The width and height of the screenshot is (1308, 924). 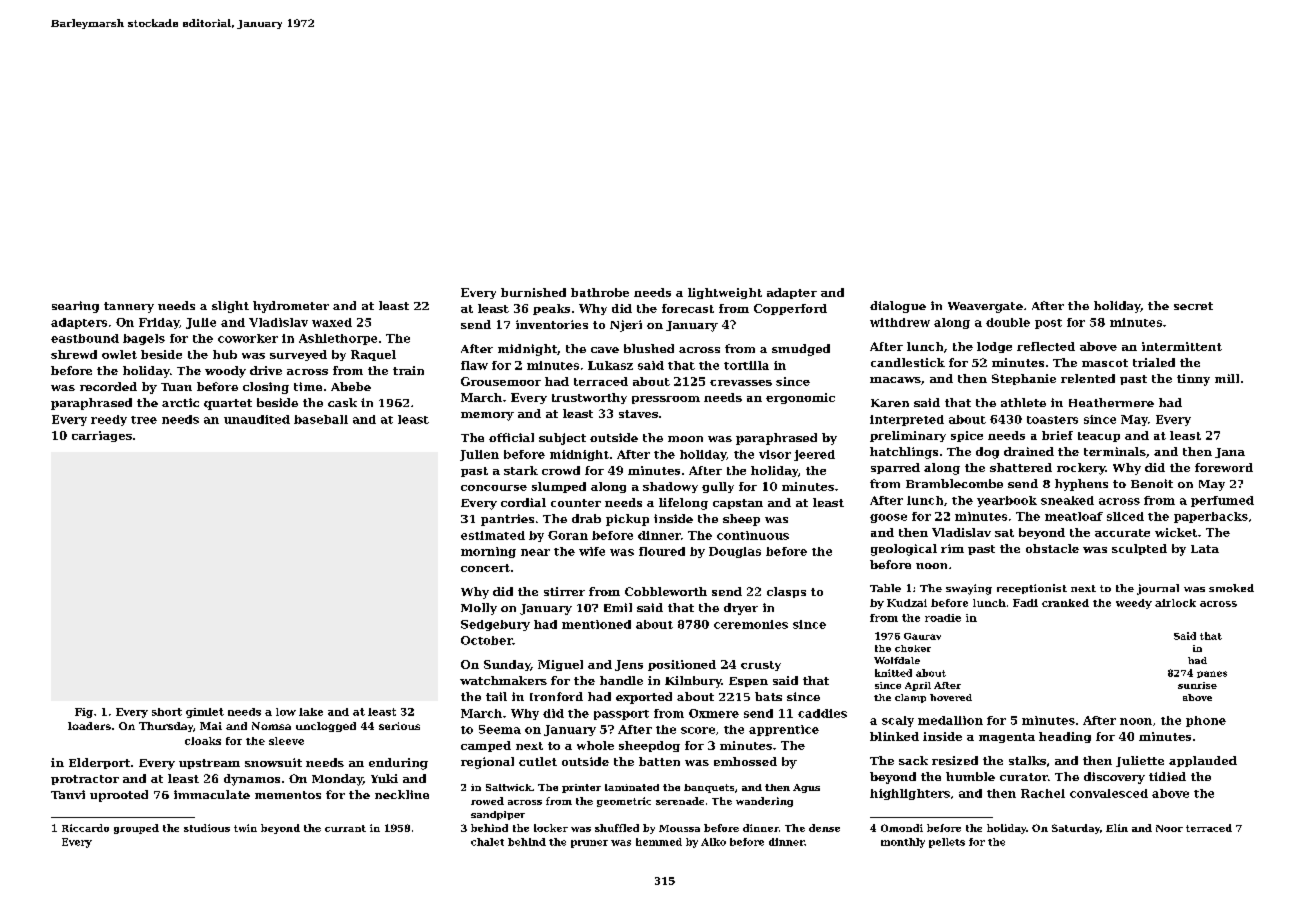 I want to click on clasps, so click(x=786, y=592).
